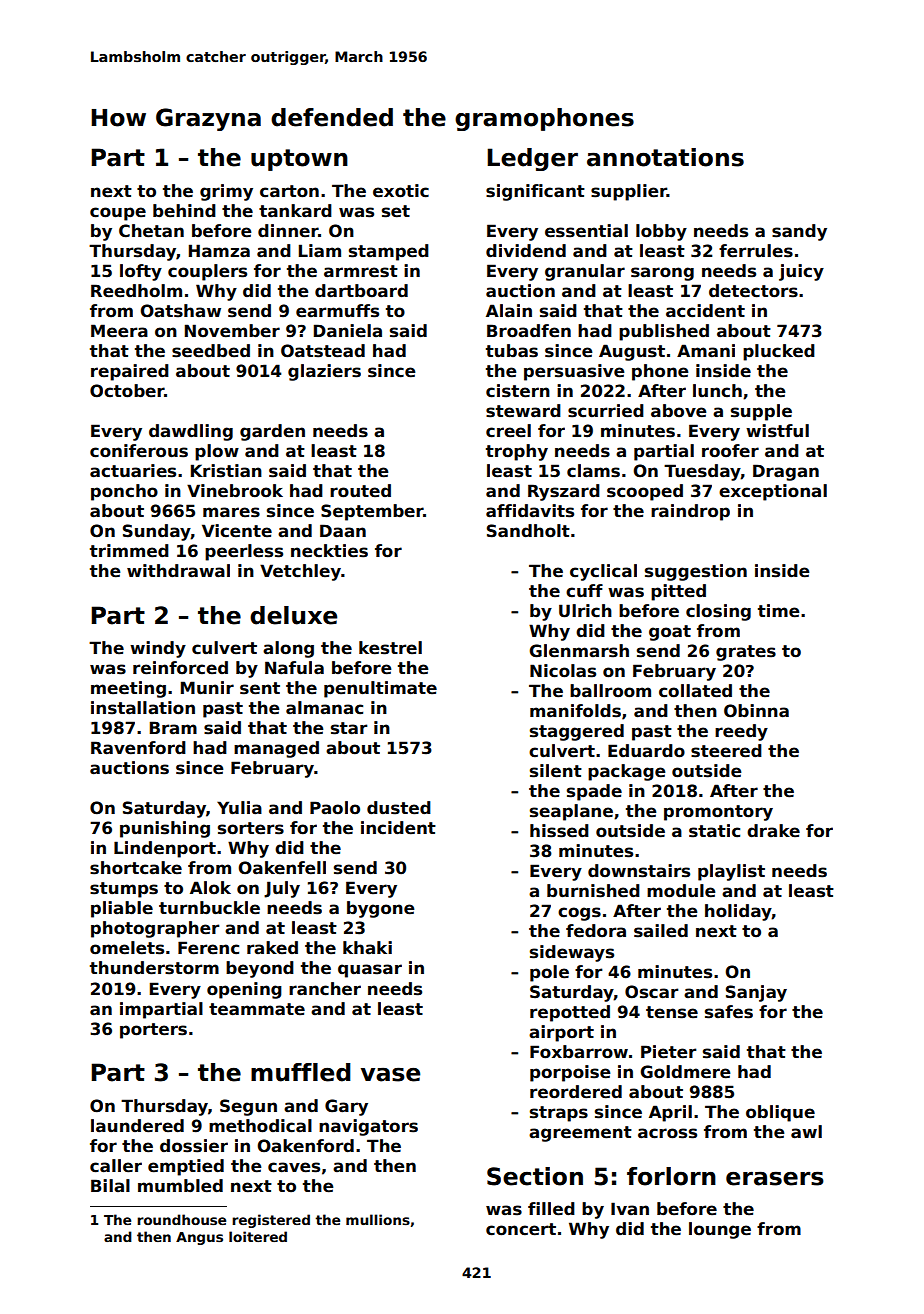 The image size is (924, 1314). What do you see at coordinates (129, 551) in the document?
I see `trimmed` at bounding box center [129, 551].
